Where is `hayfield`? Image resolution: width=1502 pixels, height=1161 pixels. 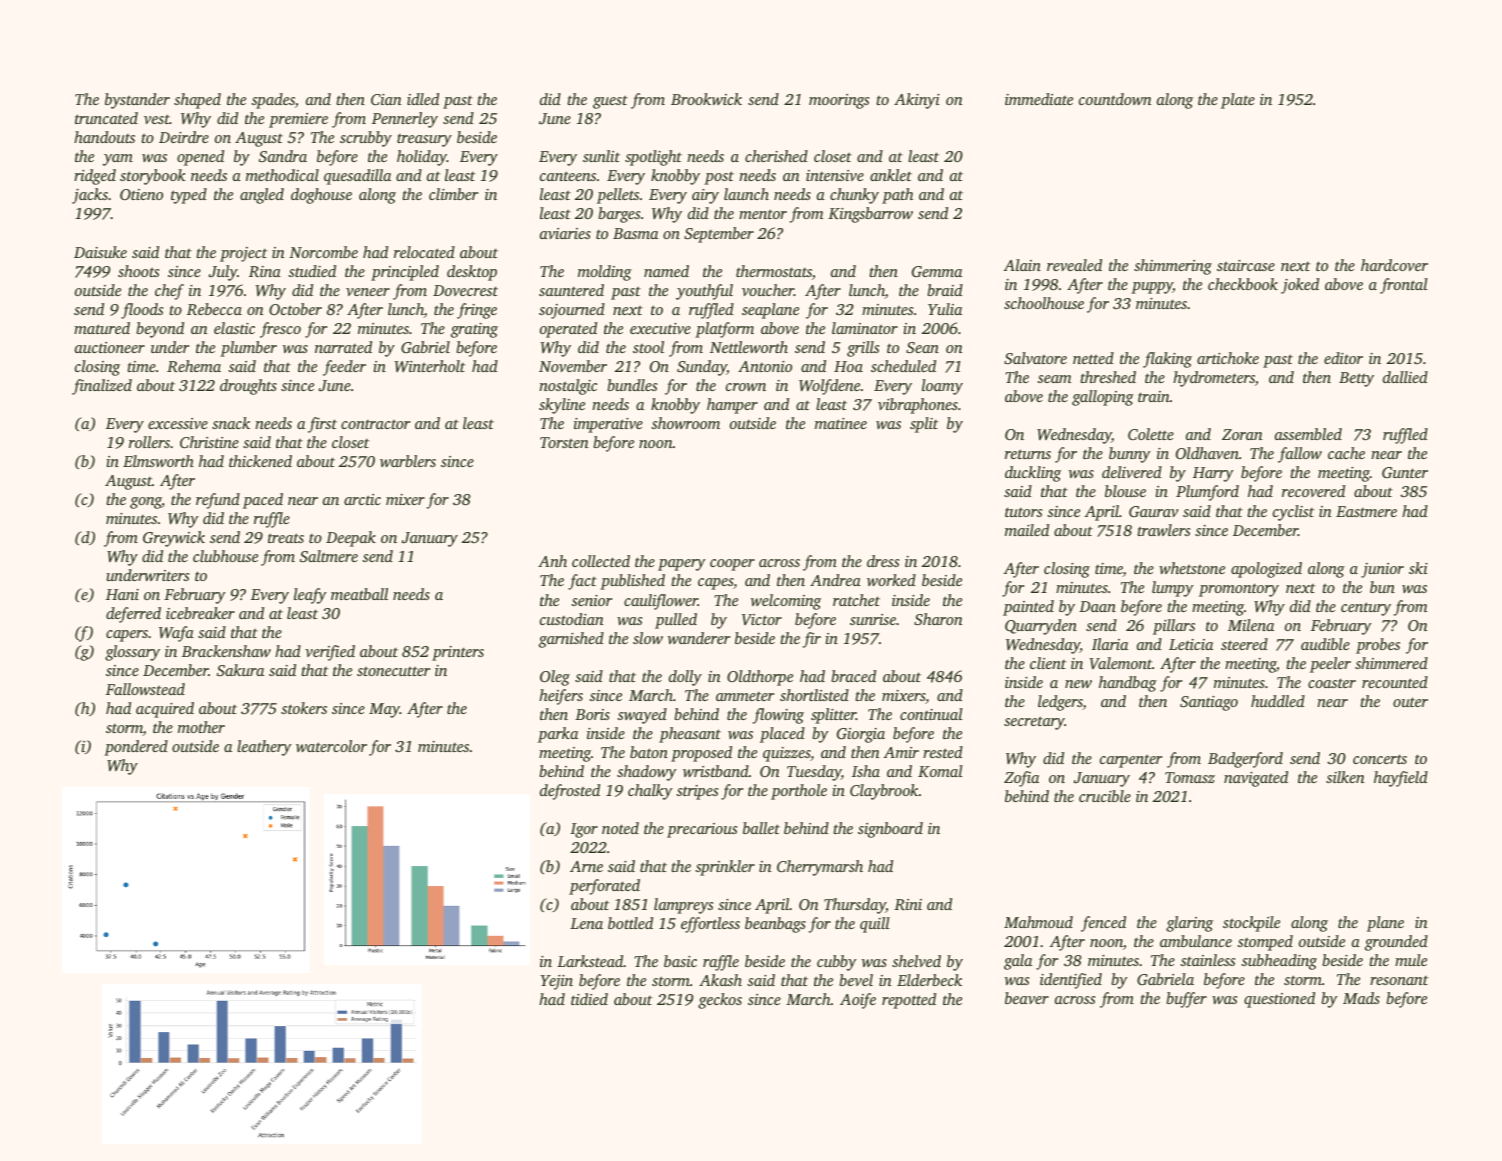
hayfield is located at coordinates (1401, 779).
